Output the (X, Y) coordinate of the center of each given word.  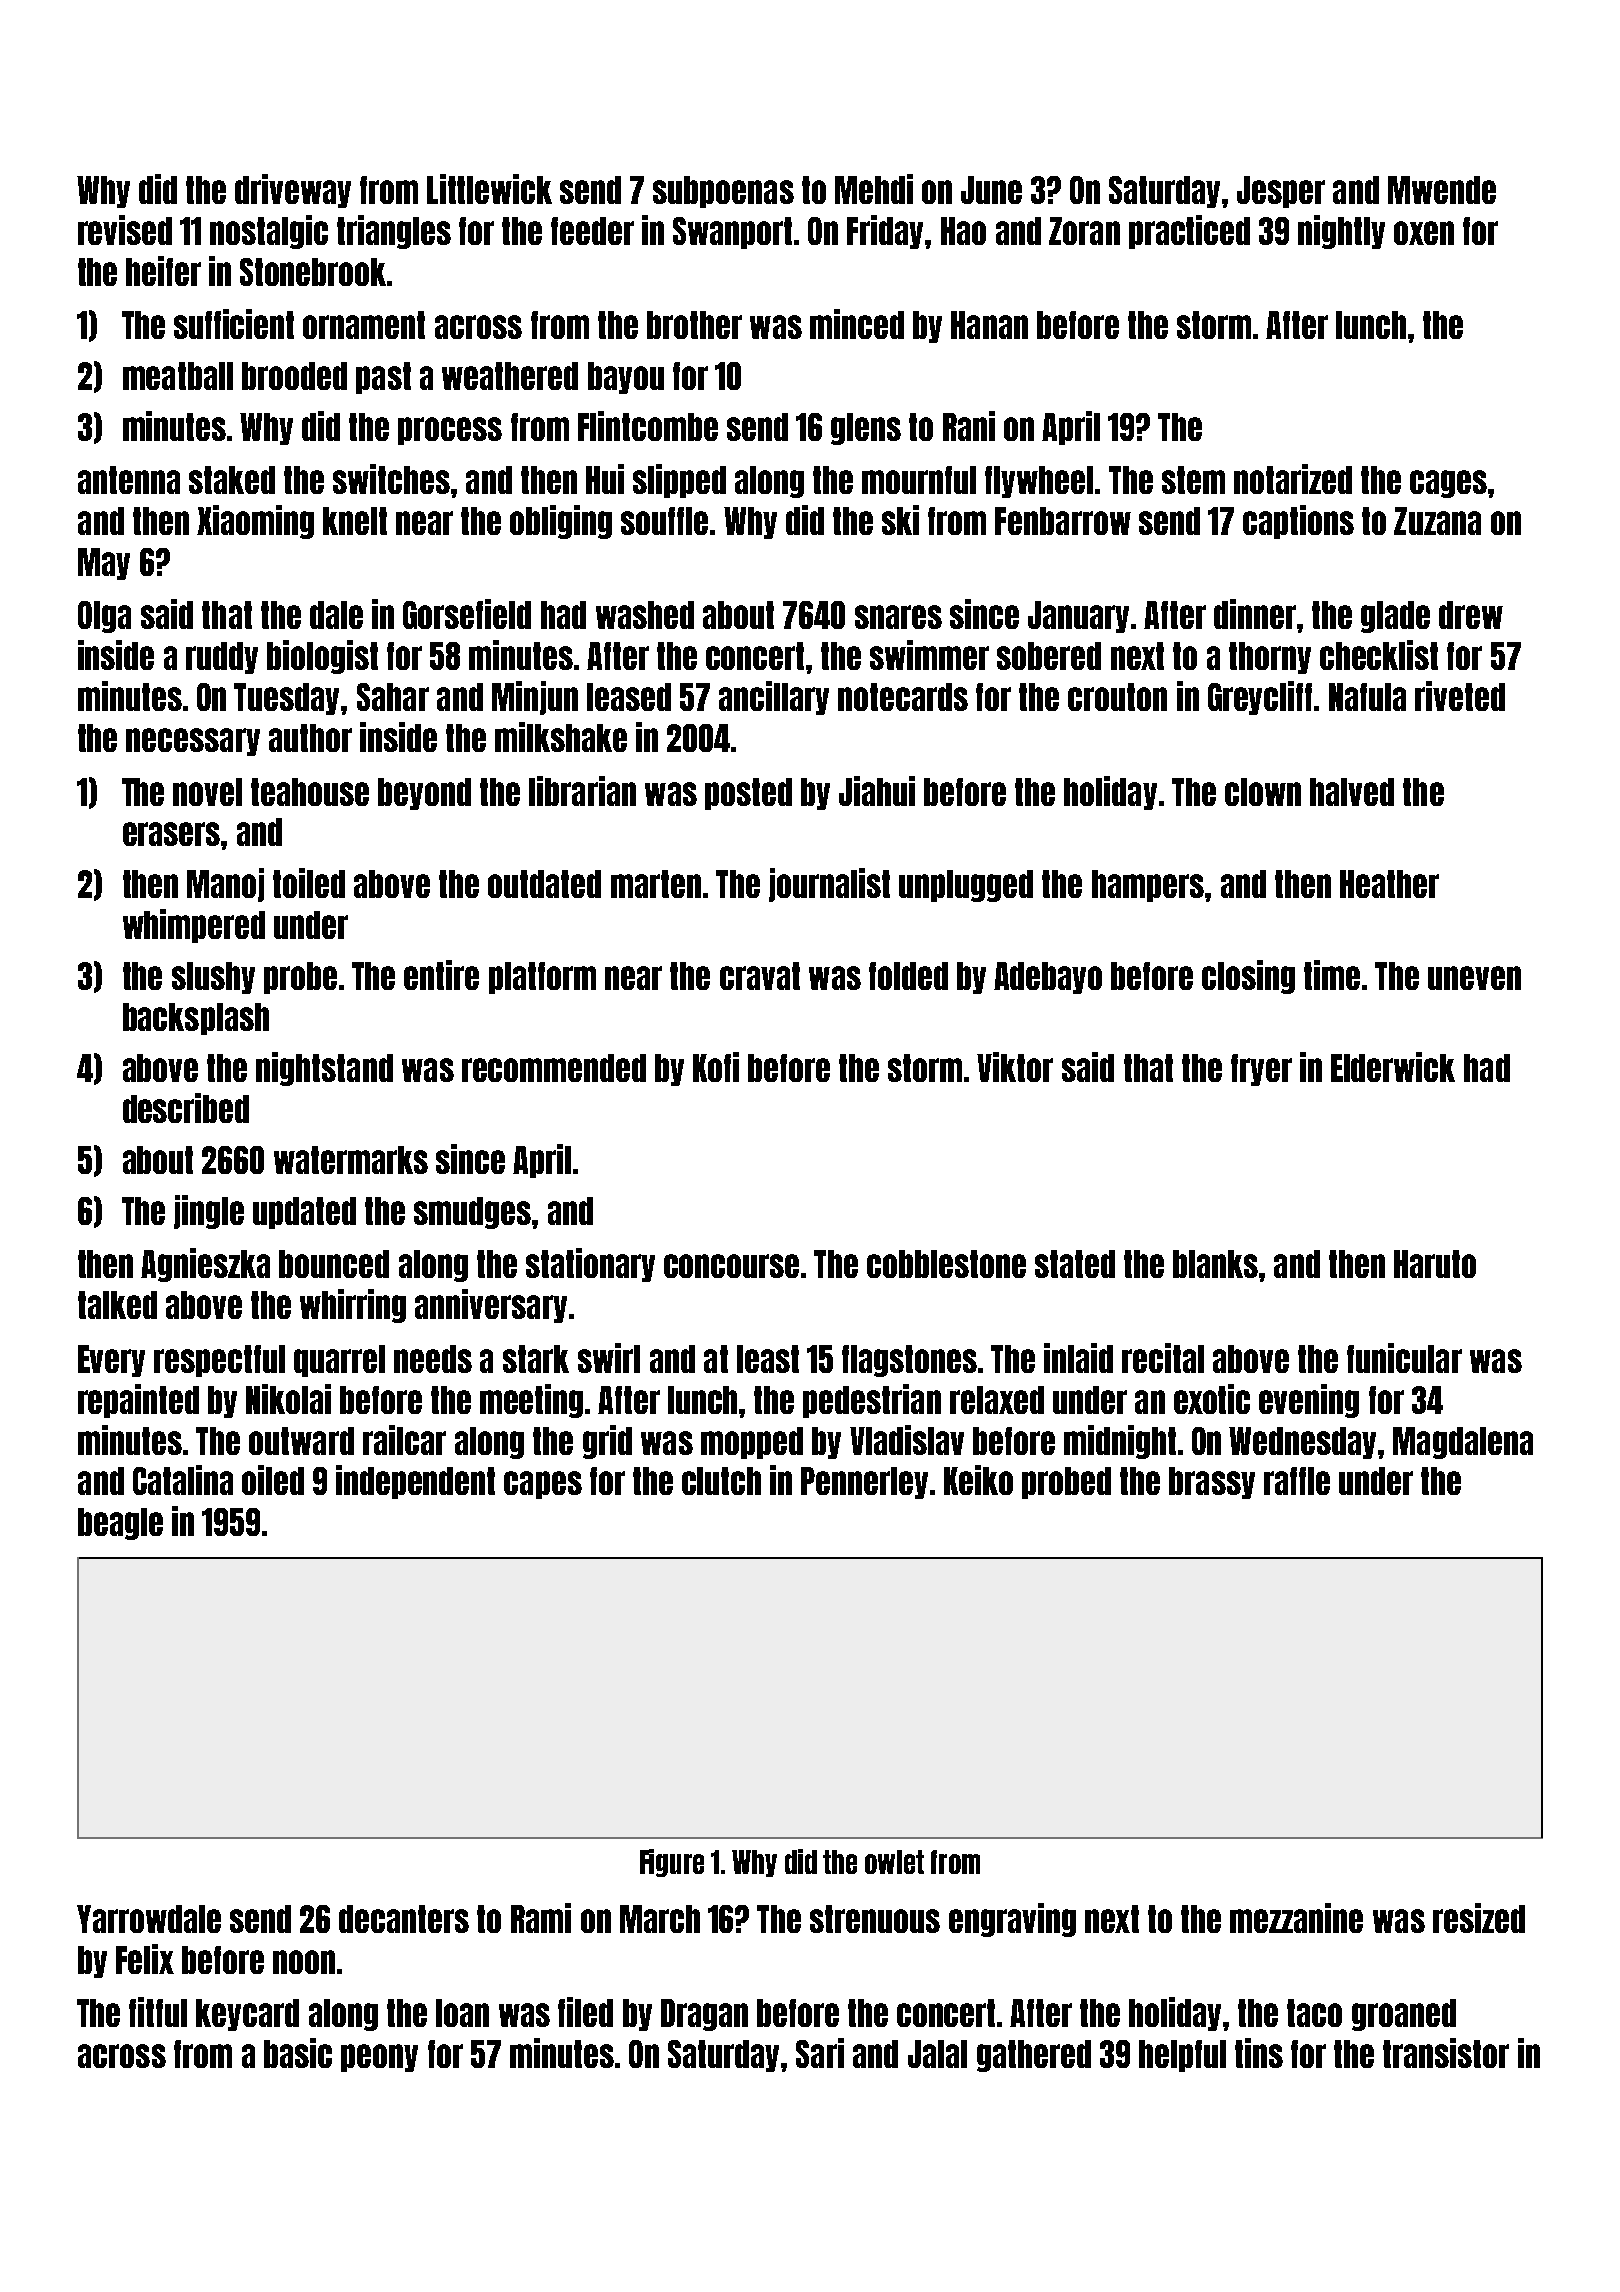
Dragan (704, 2015)
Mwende (1442, 190)
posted (748, 794)
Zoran (1084, 231)
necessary (193, 742)
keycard (247, 2015)
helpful (1182, 2056)
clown (1263, 792)
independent (415, 1482)
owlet (894, 1862)
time (1332, 975)
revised (125, 230)
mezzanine (1296, 1918)
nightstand (324, 1069)
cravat (760, 976)
